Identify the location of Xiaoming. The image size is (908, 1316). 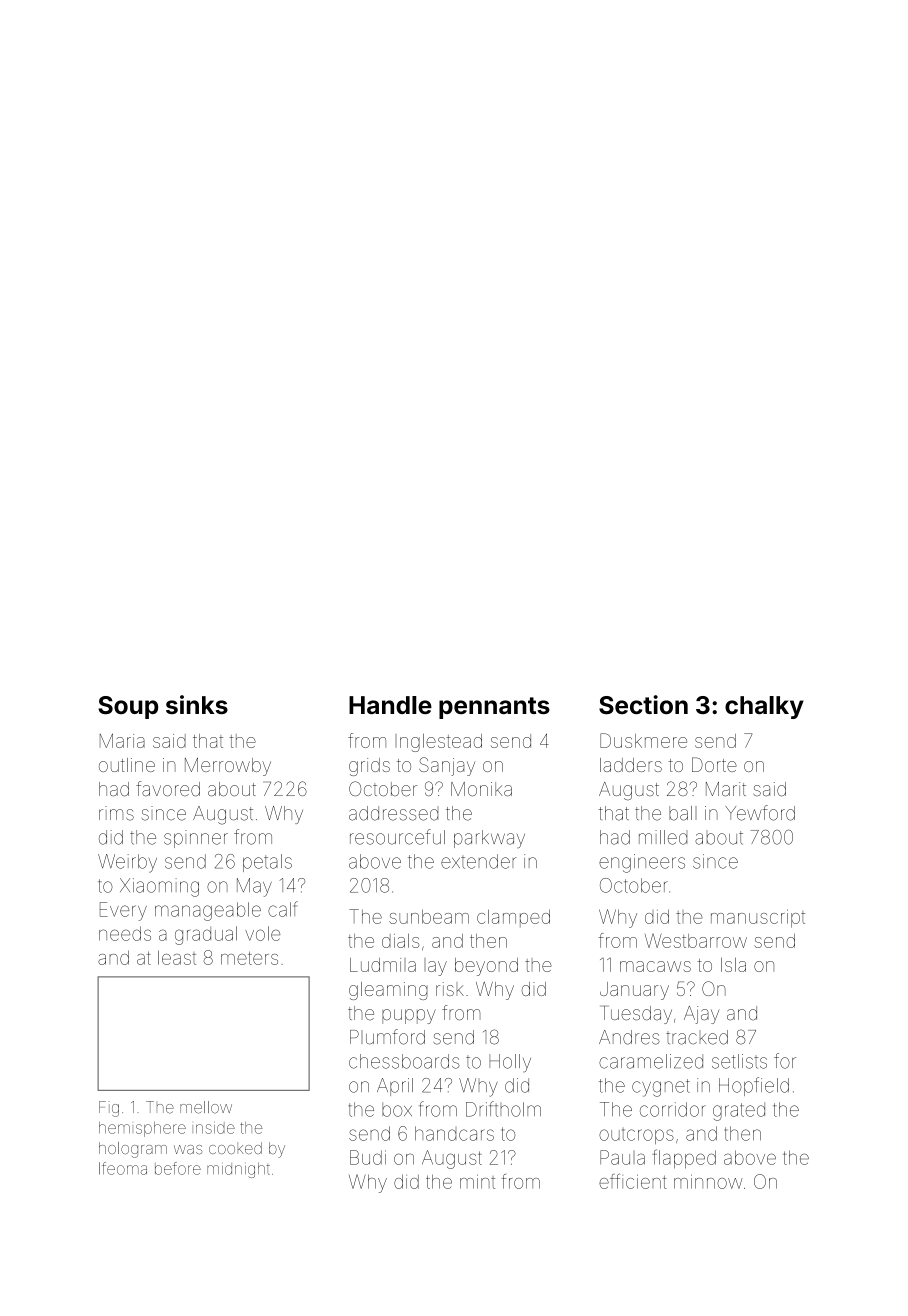
(159, 887).
